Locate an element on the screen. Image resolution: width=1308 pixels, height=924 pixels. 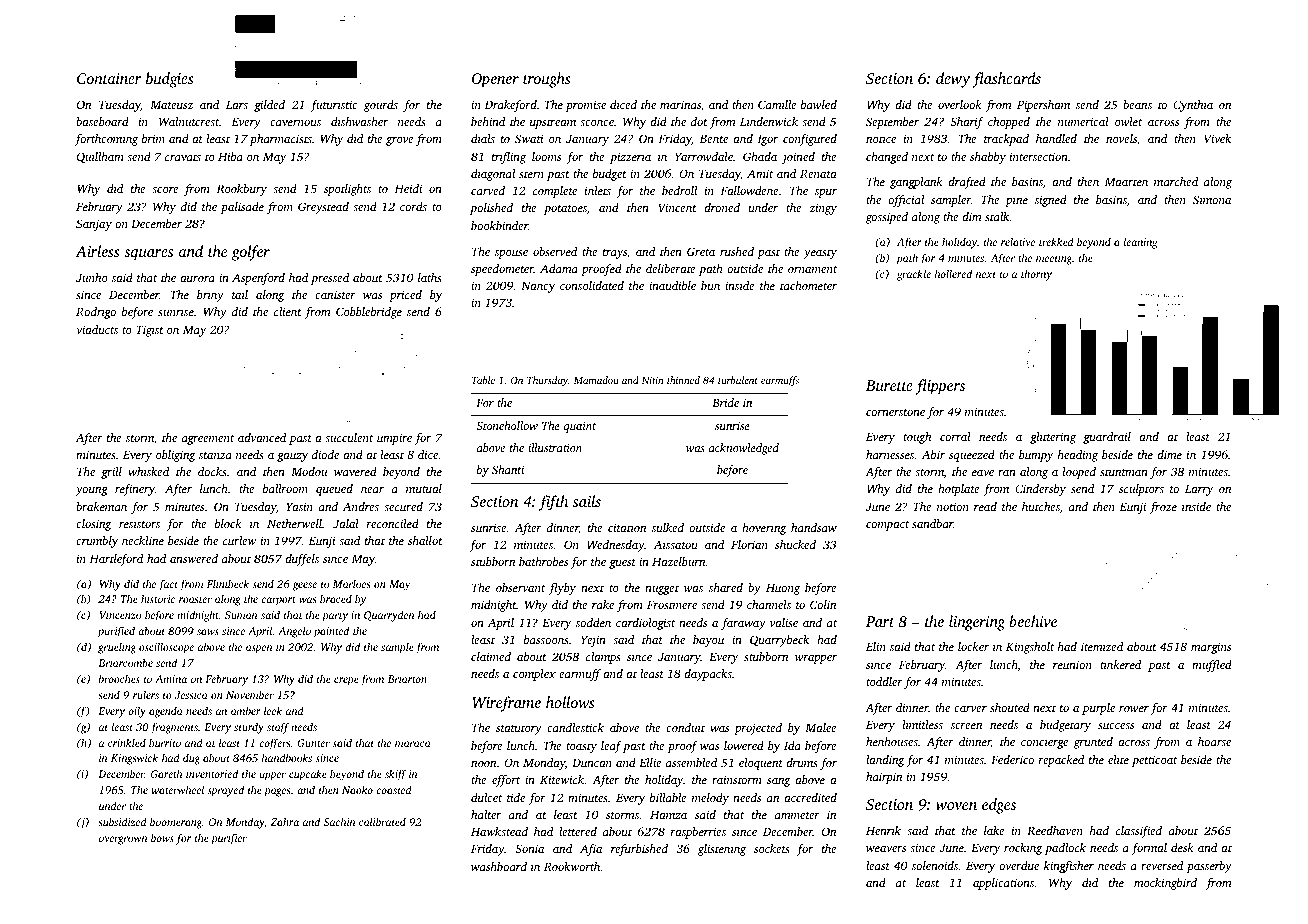
flippers is located at coordinates (940, 387).
